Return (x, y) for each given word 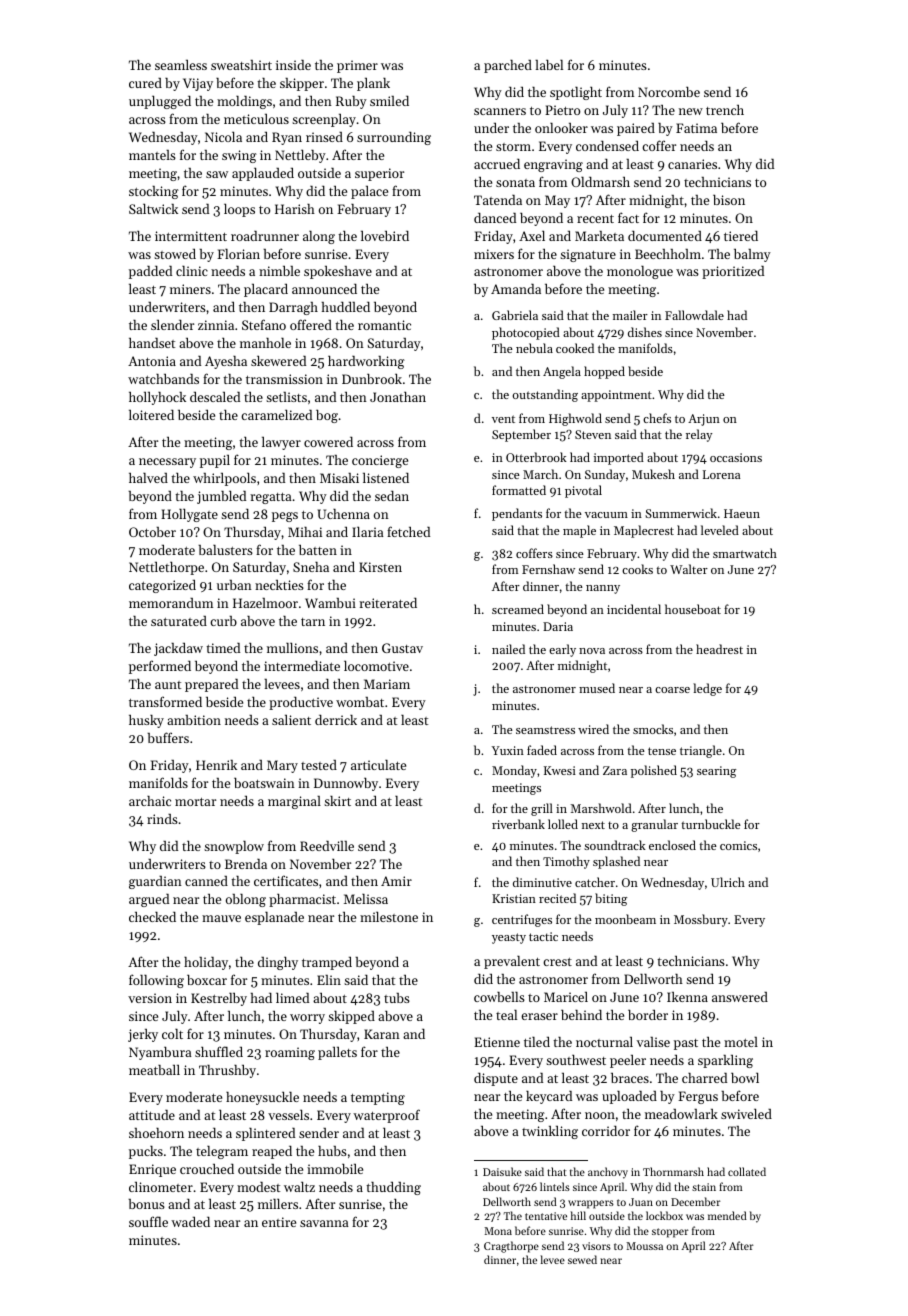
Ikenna (687, 997)
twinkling (550, 1132)
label (549, 64)
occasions (736, 457)
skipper (302, 84)
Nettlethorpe (166, 568)
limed (292, 997)
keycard (549, 1097)
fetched (408, 531)
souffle (148, 1221)
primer (357, 66)
